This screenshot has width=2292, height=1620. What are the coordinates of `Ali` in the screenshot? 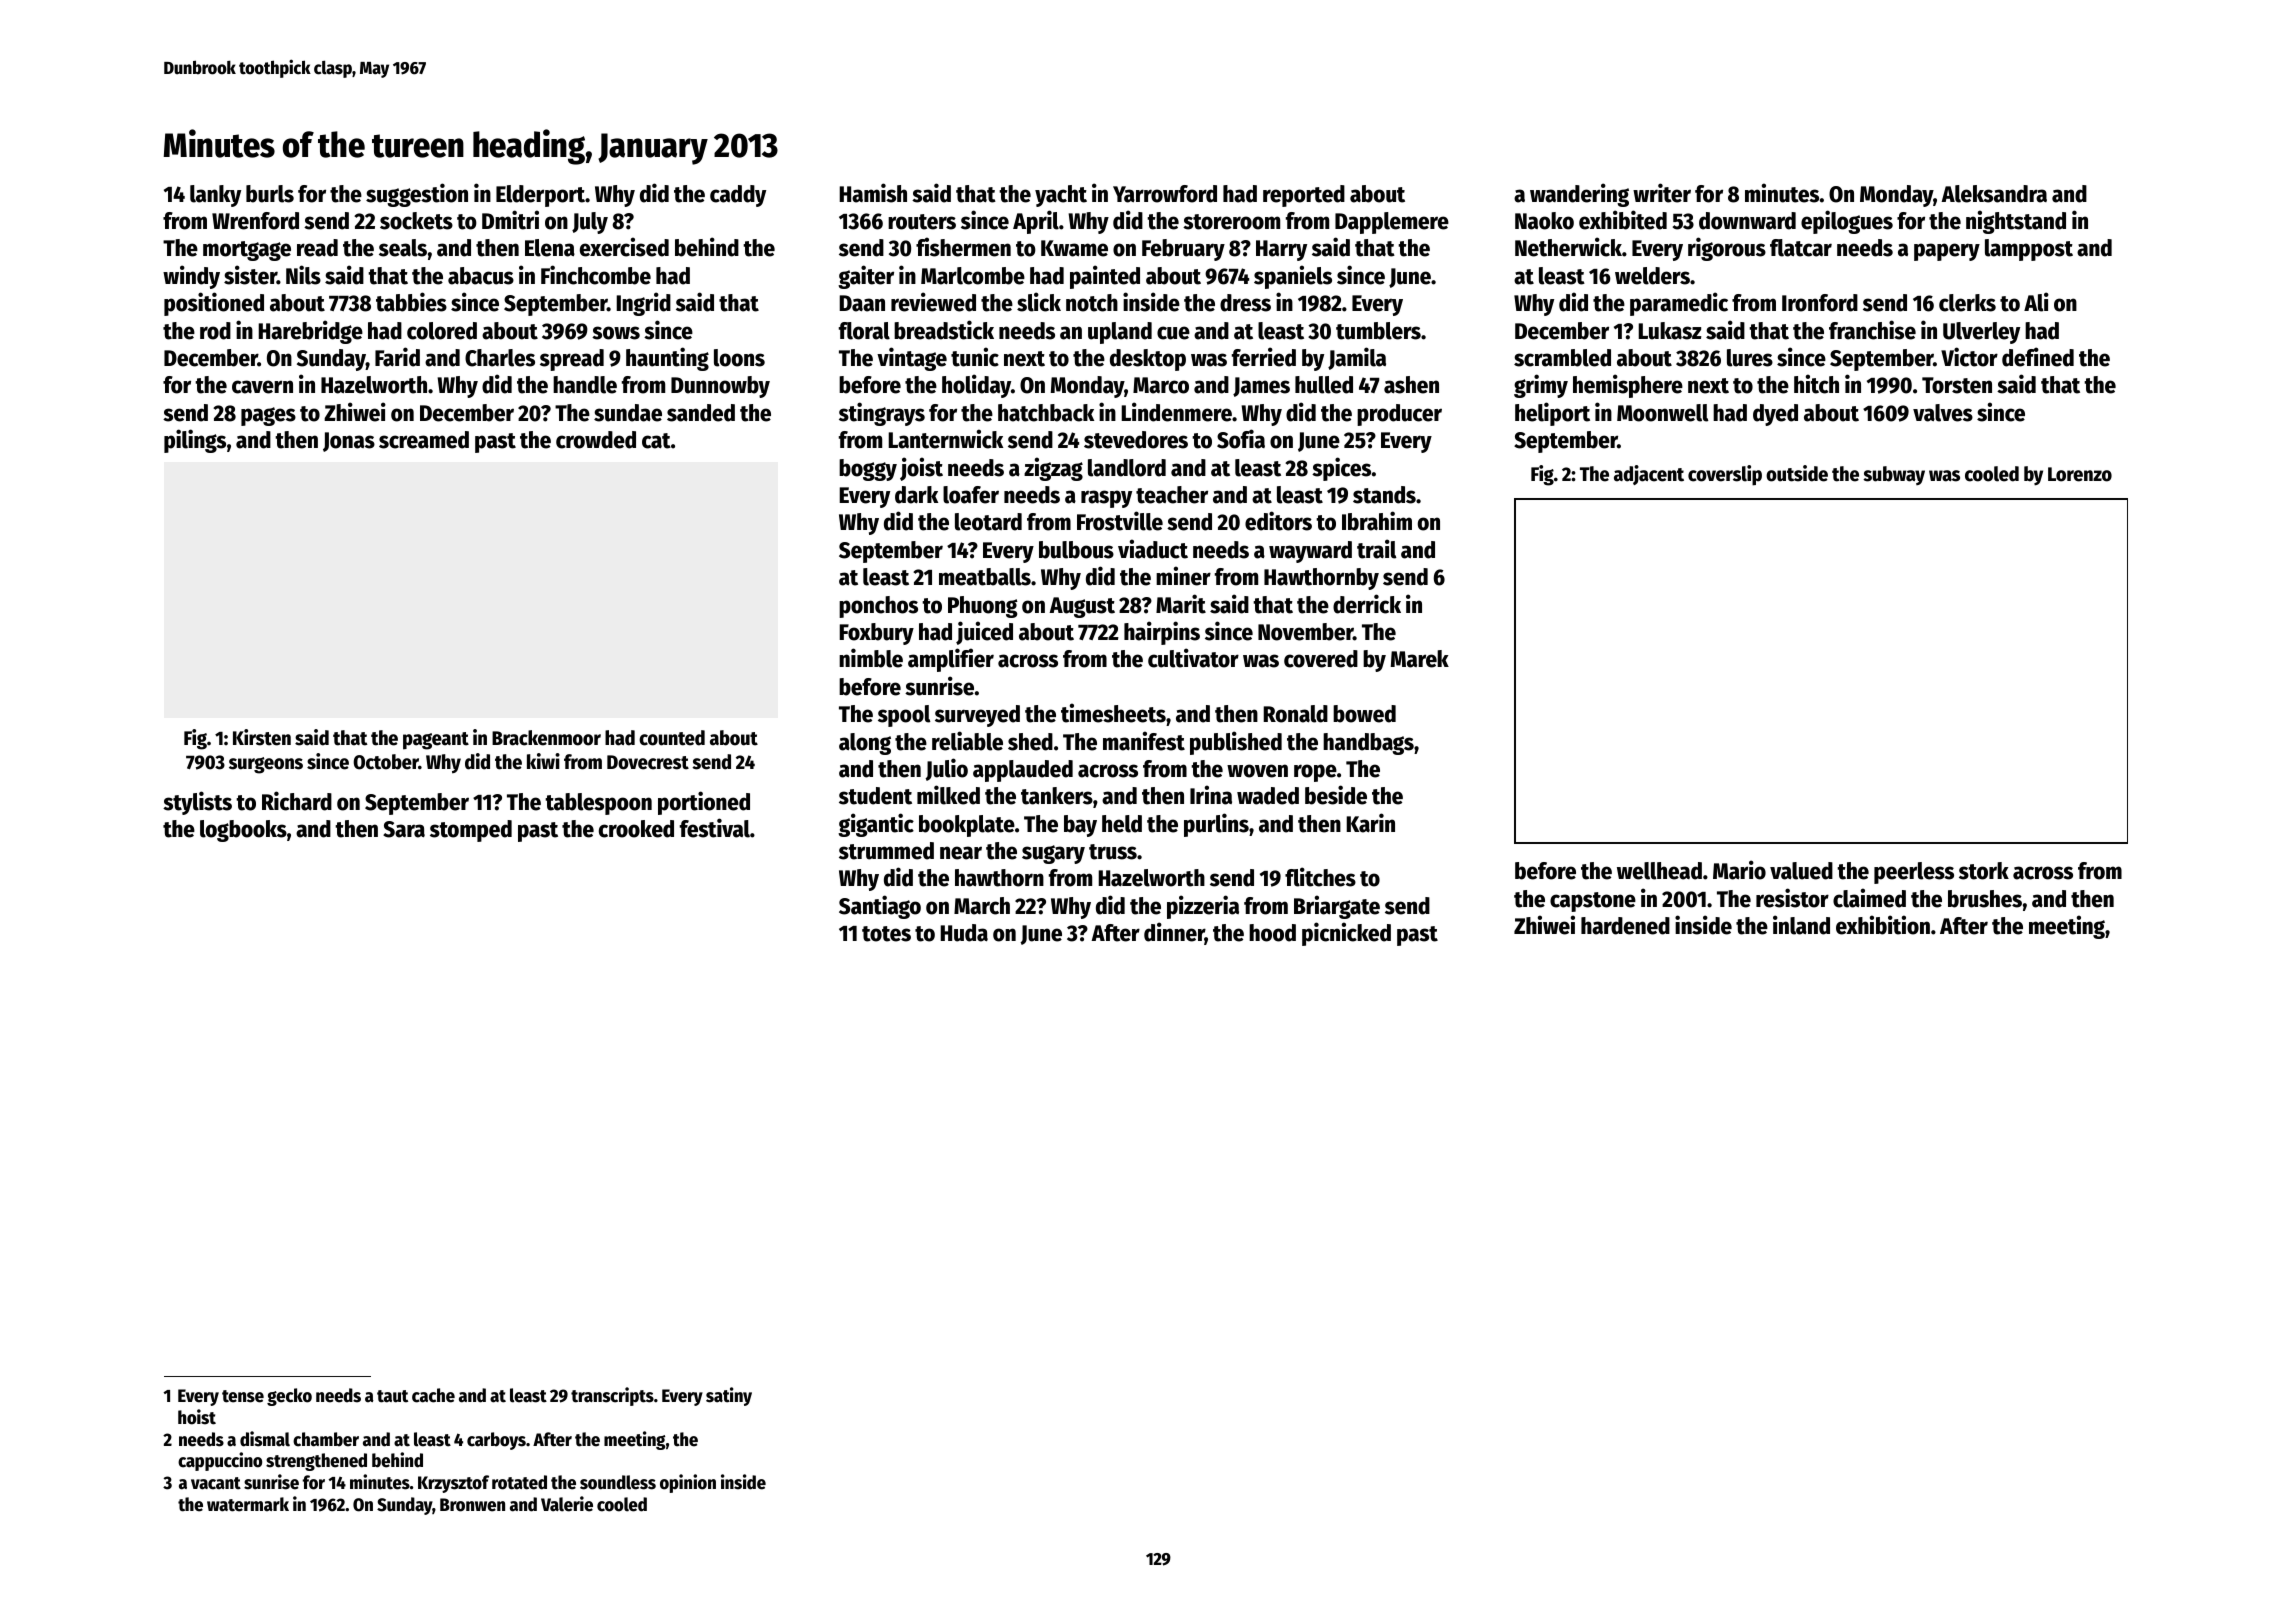 It's located at (2036, 302).
